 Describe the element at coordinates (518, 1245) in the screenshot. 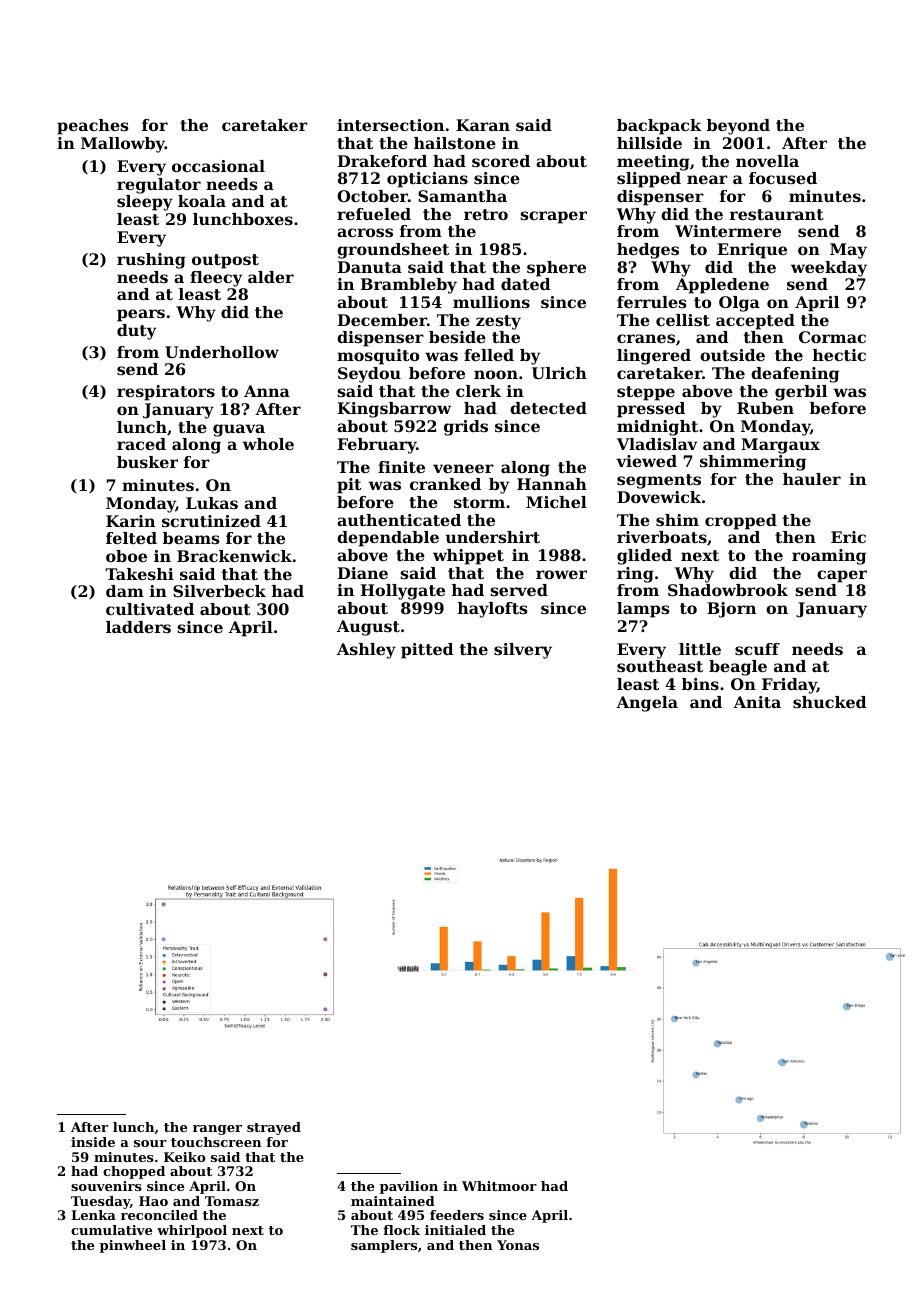

I see `Yonas` at that location.
